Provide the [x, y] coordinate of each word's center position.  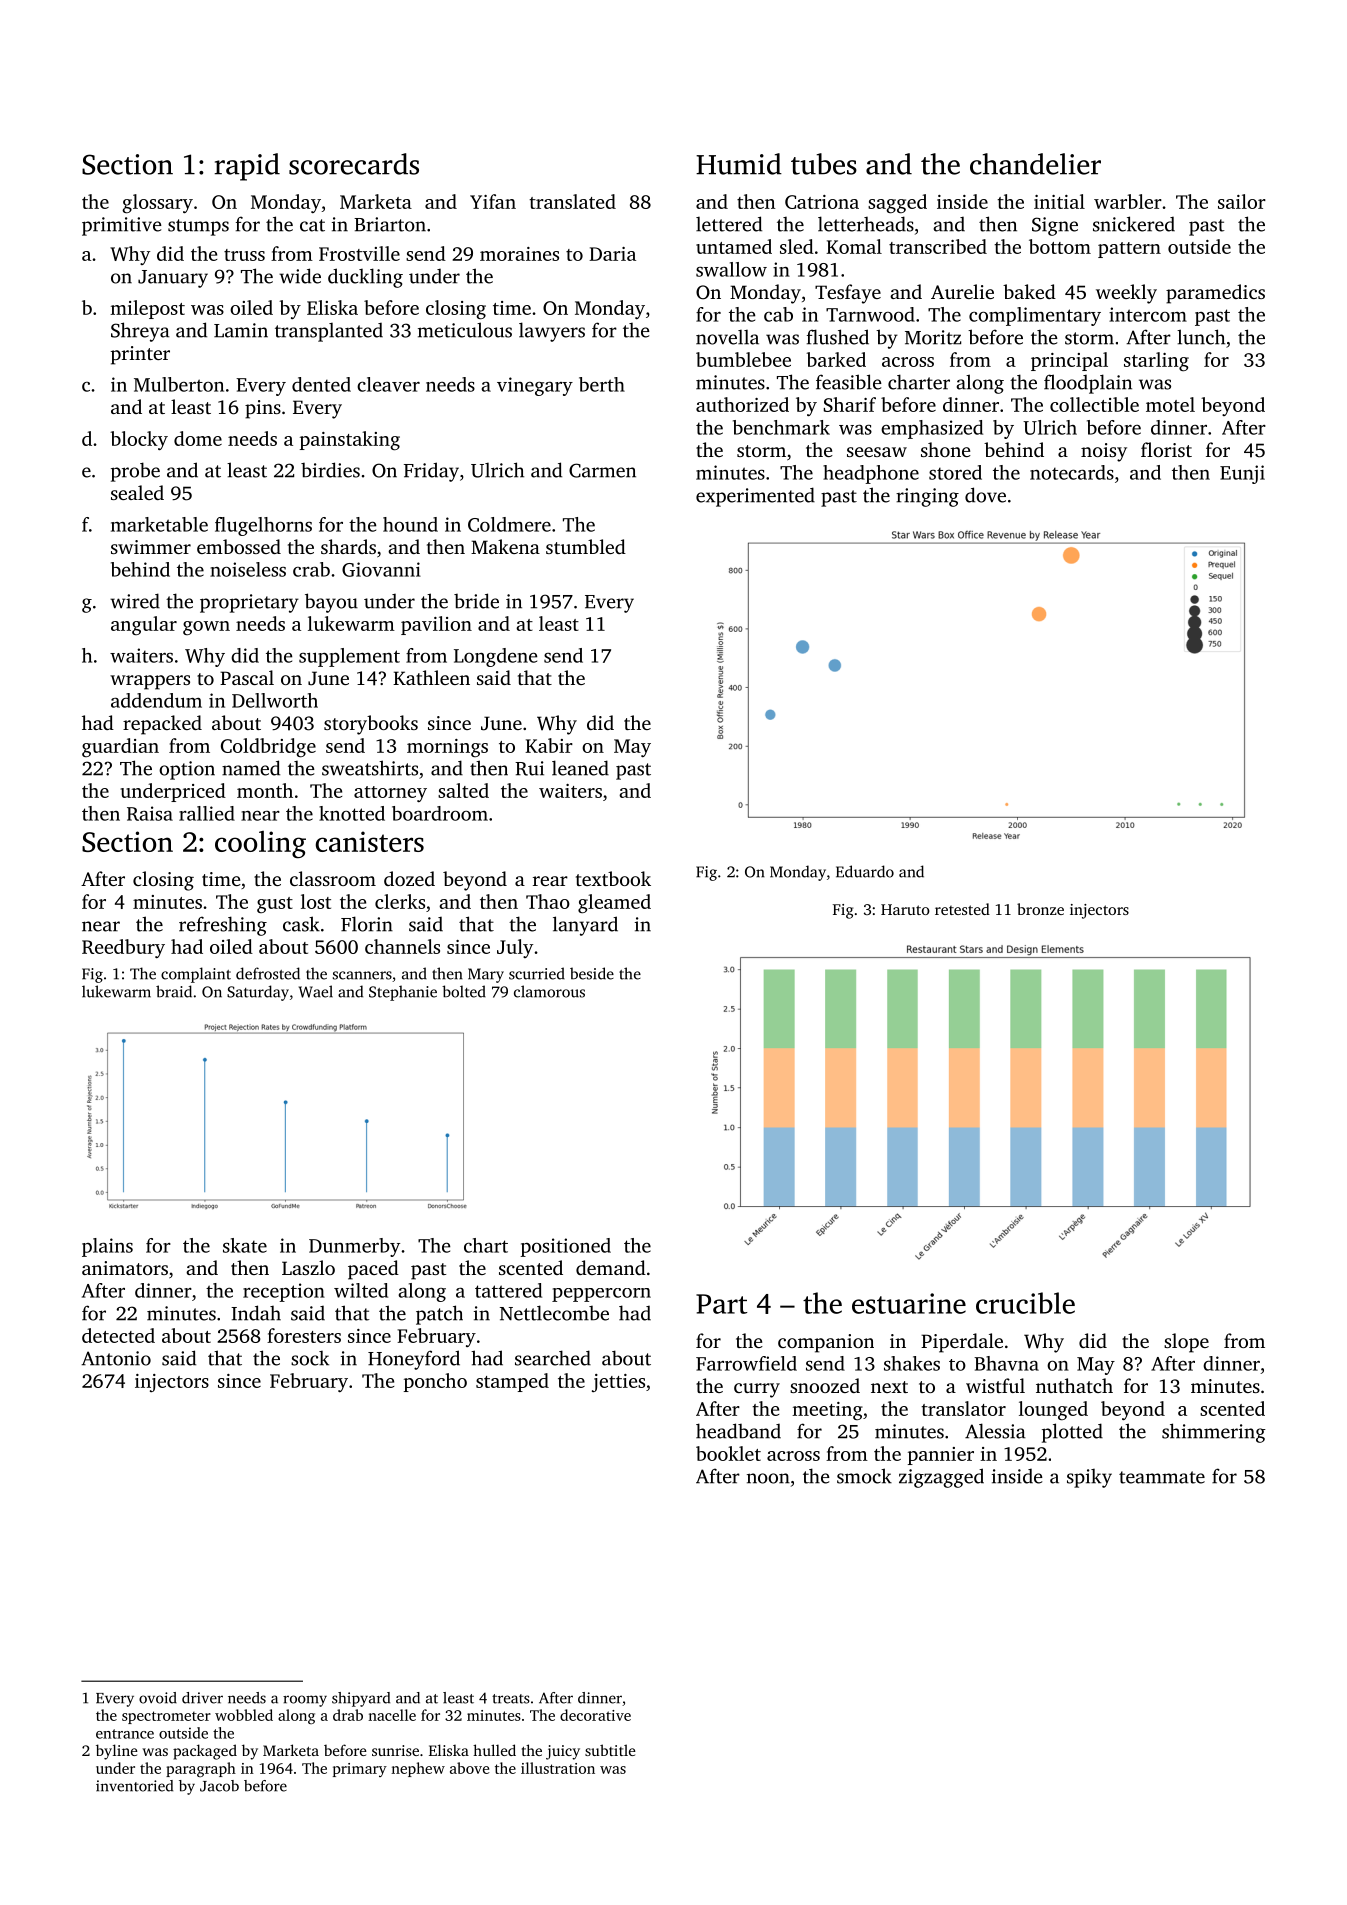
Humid [739, 164]
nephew [418, 1769]
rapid [247, 167]
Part [721, 1304]
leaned [580, 768]
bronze [1040, 909]
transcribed [938, 246]
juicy [563, 1752]
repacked [162, 725]
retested [962, 909]
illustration [558, 1768]
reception [284, 1292]
